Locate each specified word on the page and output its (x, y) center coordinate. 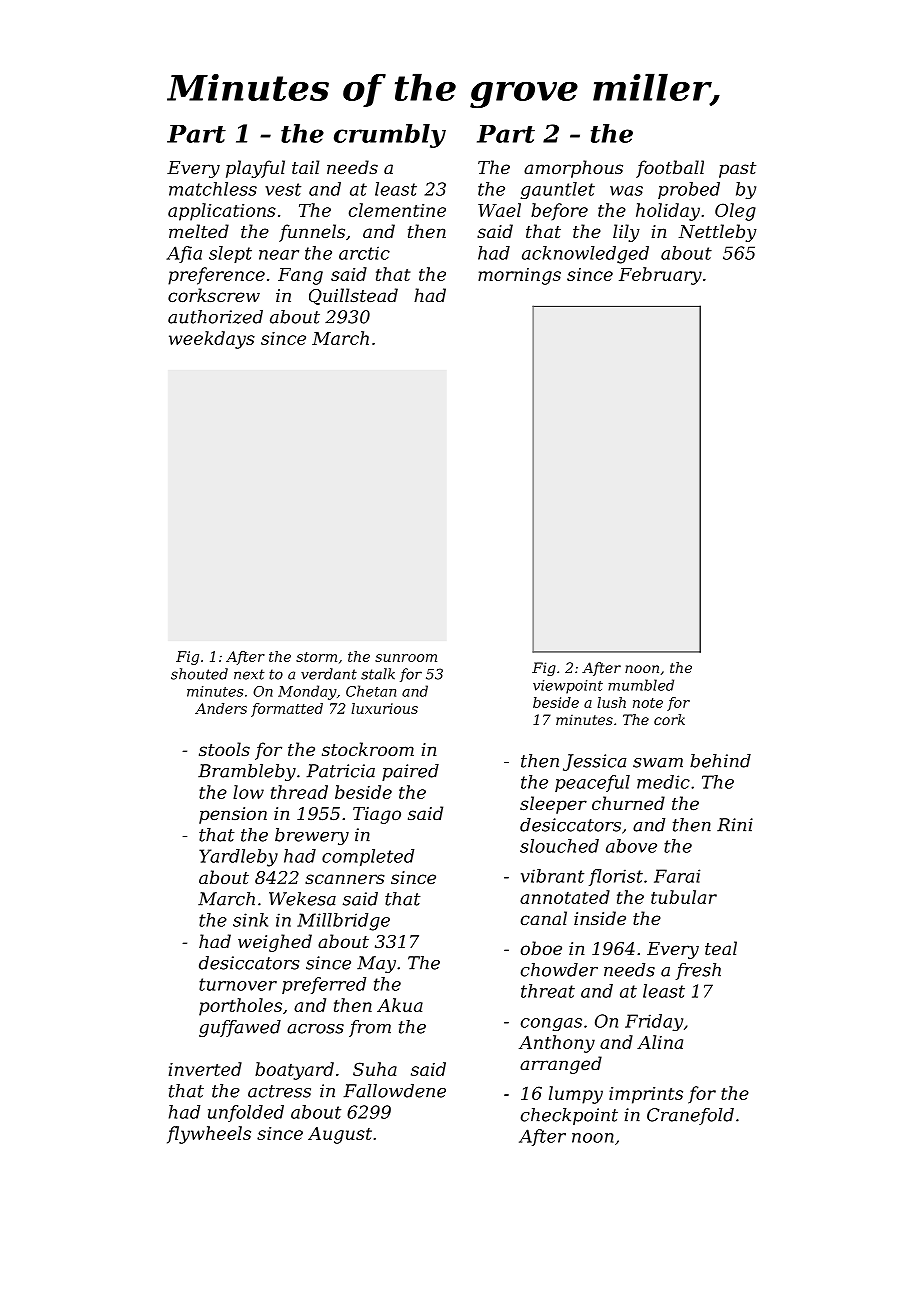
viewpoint (568, 687)
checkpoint (569, 1116)
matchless (213, 189)
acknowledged (585, 255)
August (340, 1135)
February (660, 276)
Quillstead (353, 296)
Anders (221, 708)
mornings (519, 276)
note (648, 703)
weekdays (212, 340)
